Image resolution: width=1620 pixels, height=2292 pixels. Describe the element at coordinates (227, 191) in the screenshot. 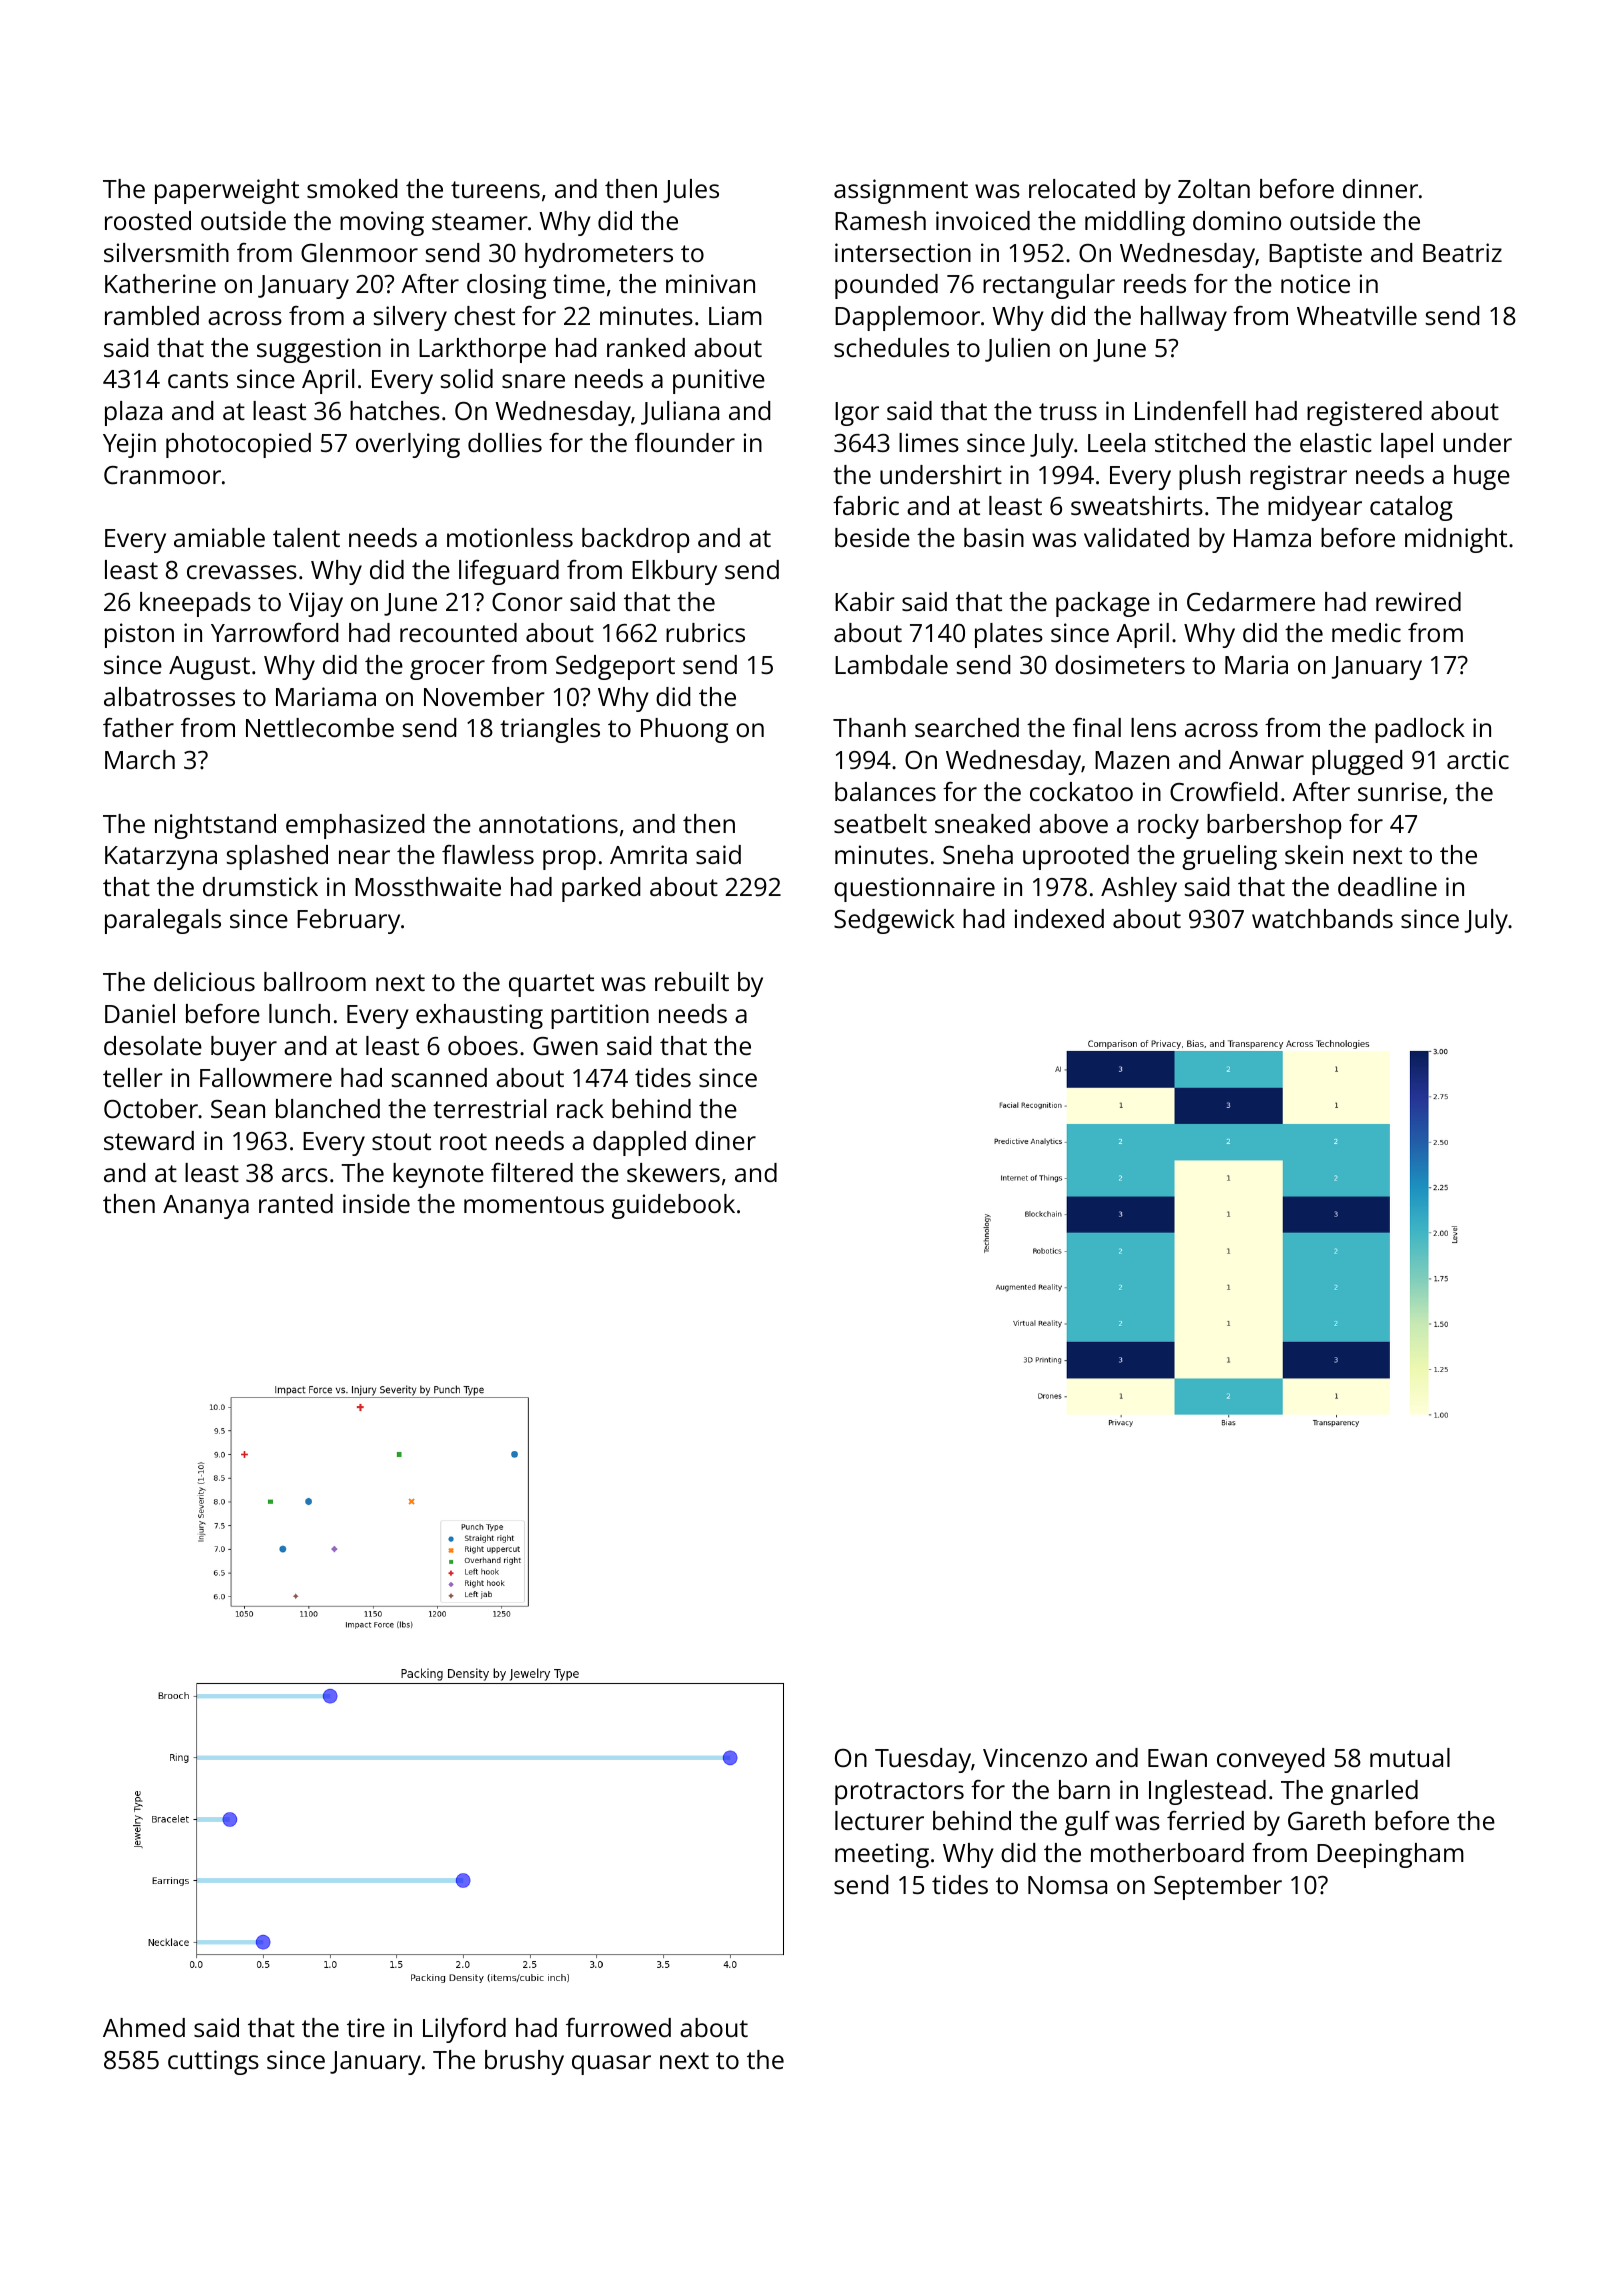

I see `paperweight` at that location.
